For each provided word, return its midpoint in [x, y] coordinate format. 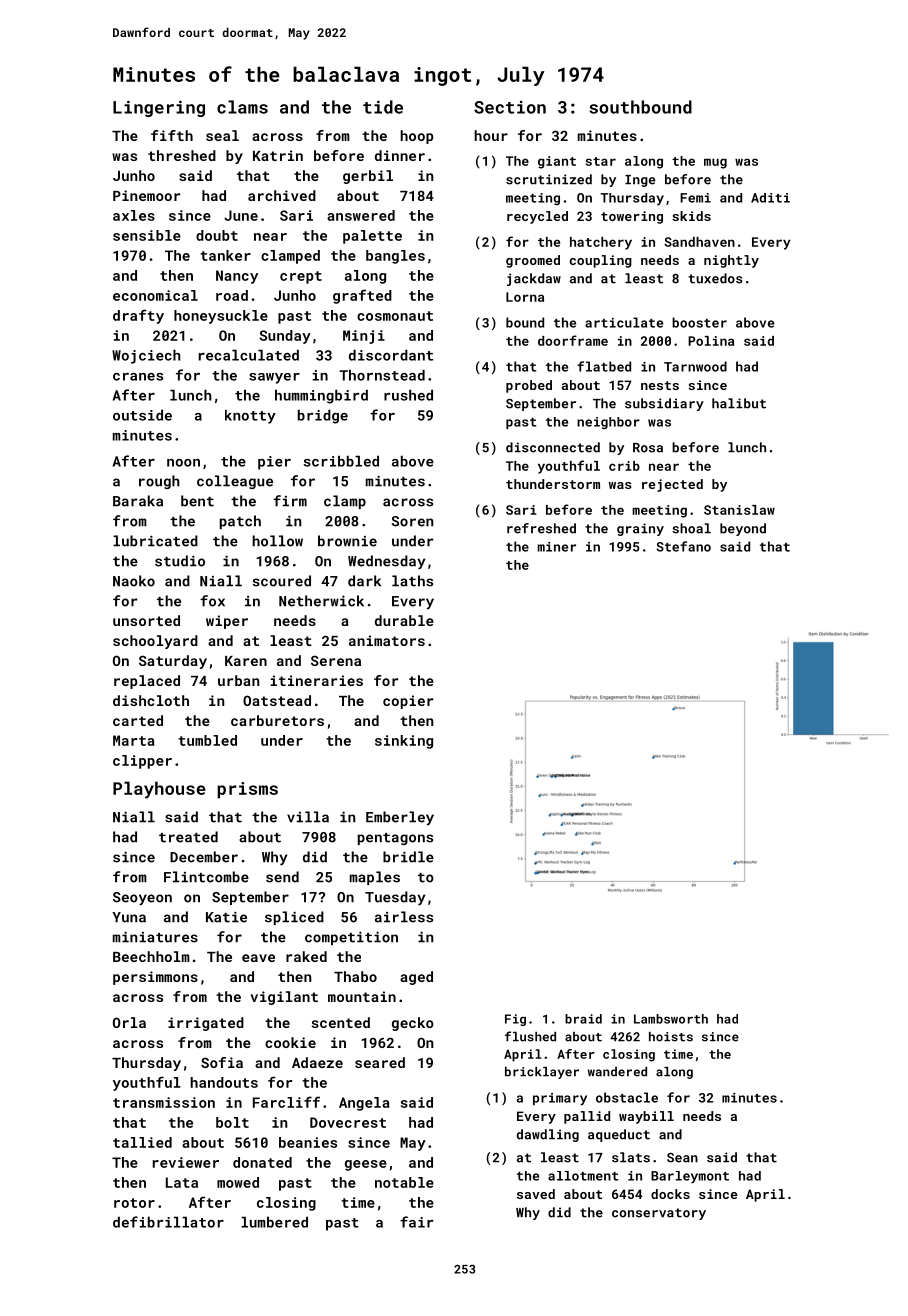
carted [138, 720]
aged [416, 978]
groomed [533, 261]
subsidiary [664, 404]
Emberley [400, 818]
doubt [217, 235]
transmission [164, 1102]
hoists [671, 1037]
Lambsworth [671, 1019]
